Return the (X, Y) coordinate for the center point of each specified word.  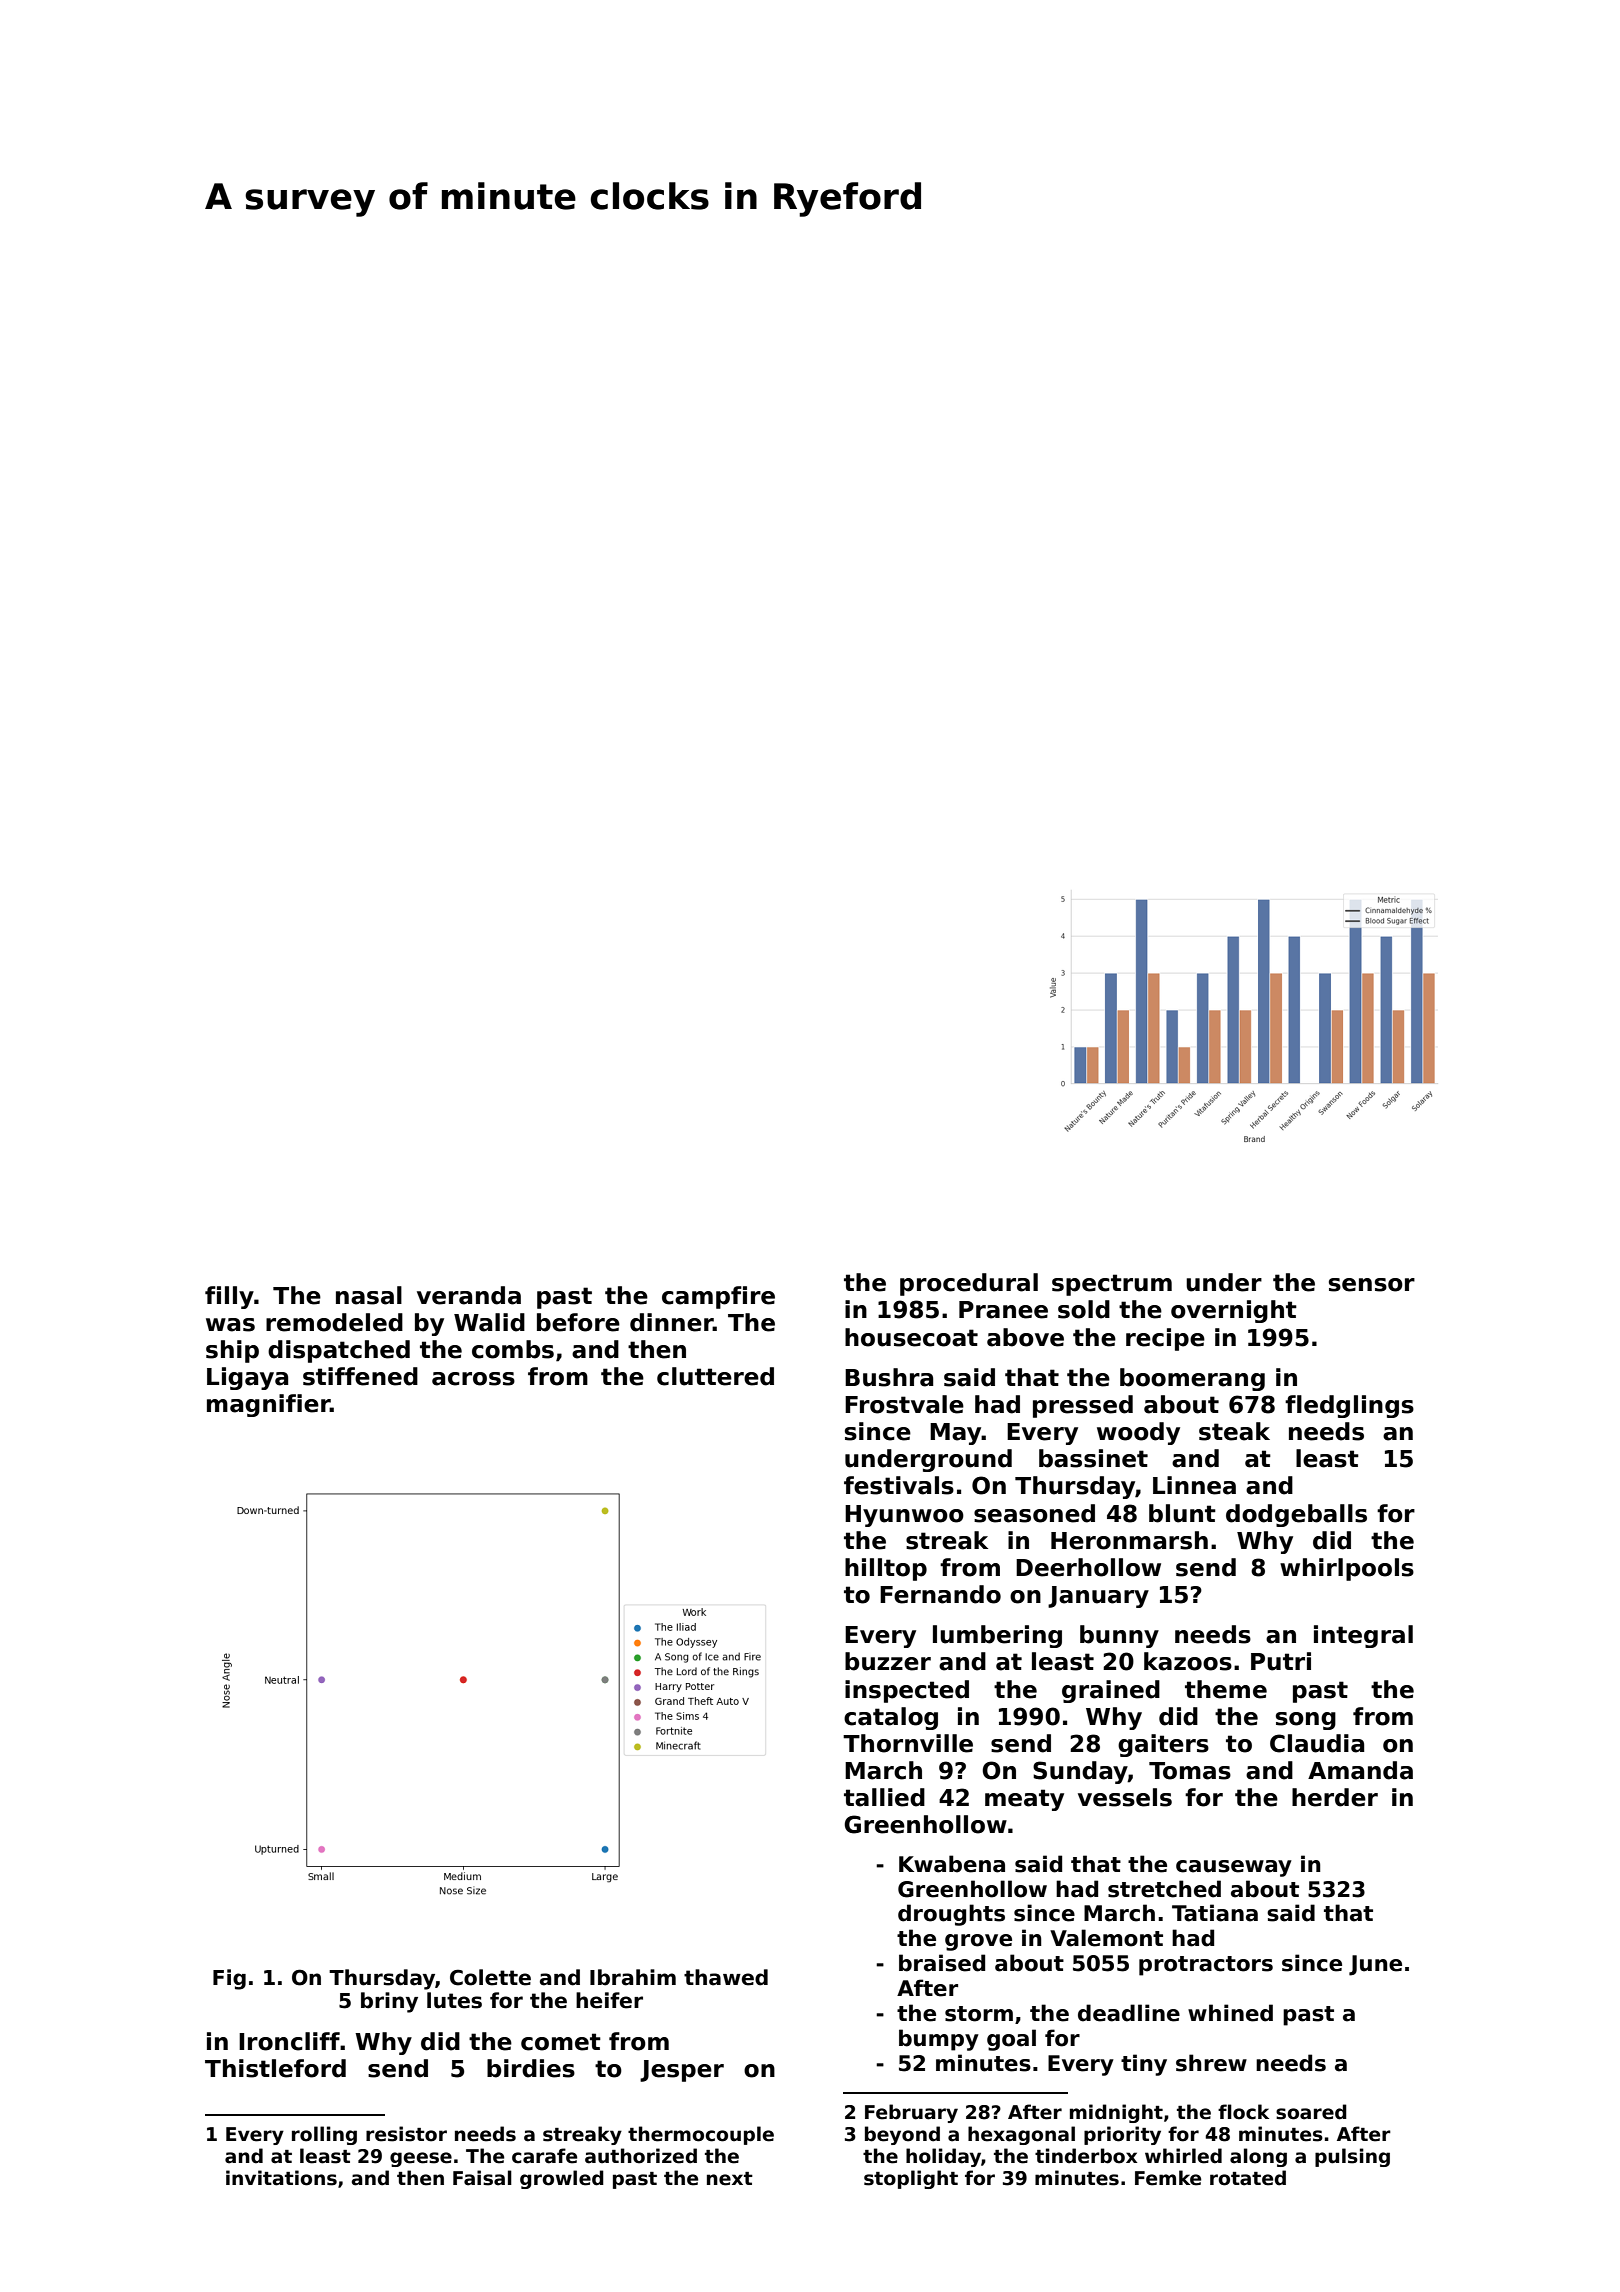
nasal (369, 1295)
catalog (891, 1718)
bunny (1119, 1636)
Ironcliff (289, 2041)
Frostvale (904, 1404)
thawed (726, 1977)
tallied (884, 1797)
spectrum (1112, 1285)
